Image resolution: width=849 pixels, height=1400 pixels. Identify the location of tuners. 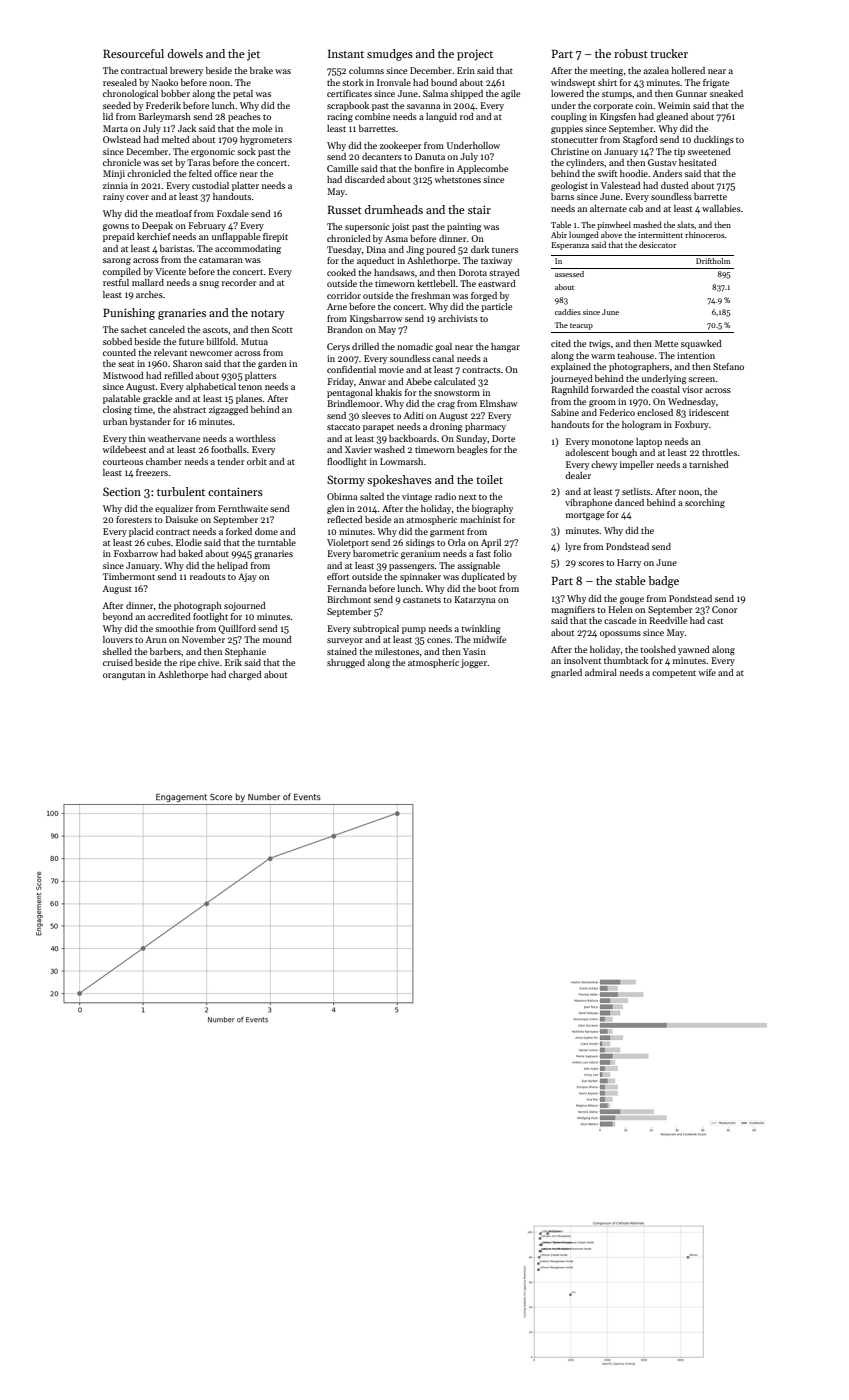
(505, 250).
